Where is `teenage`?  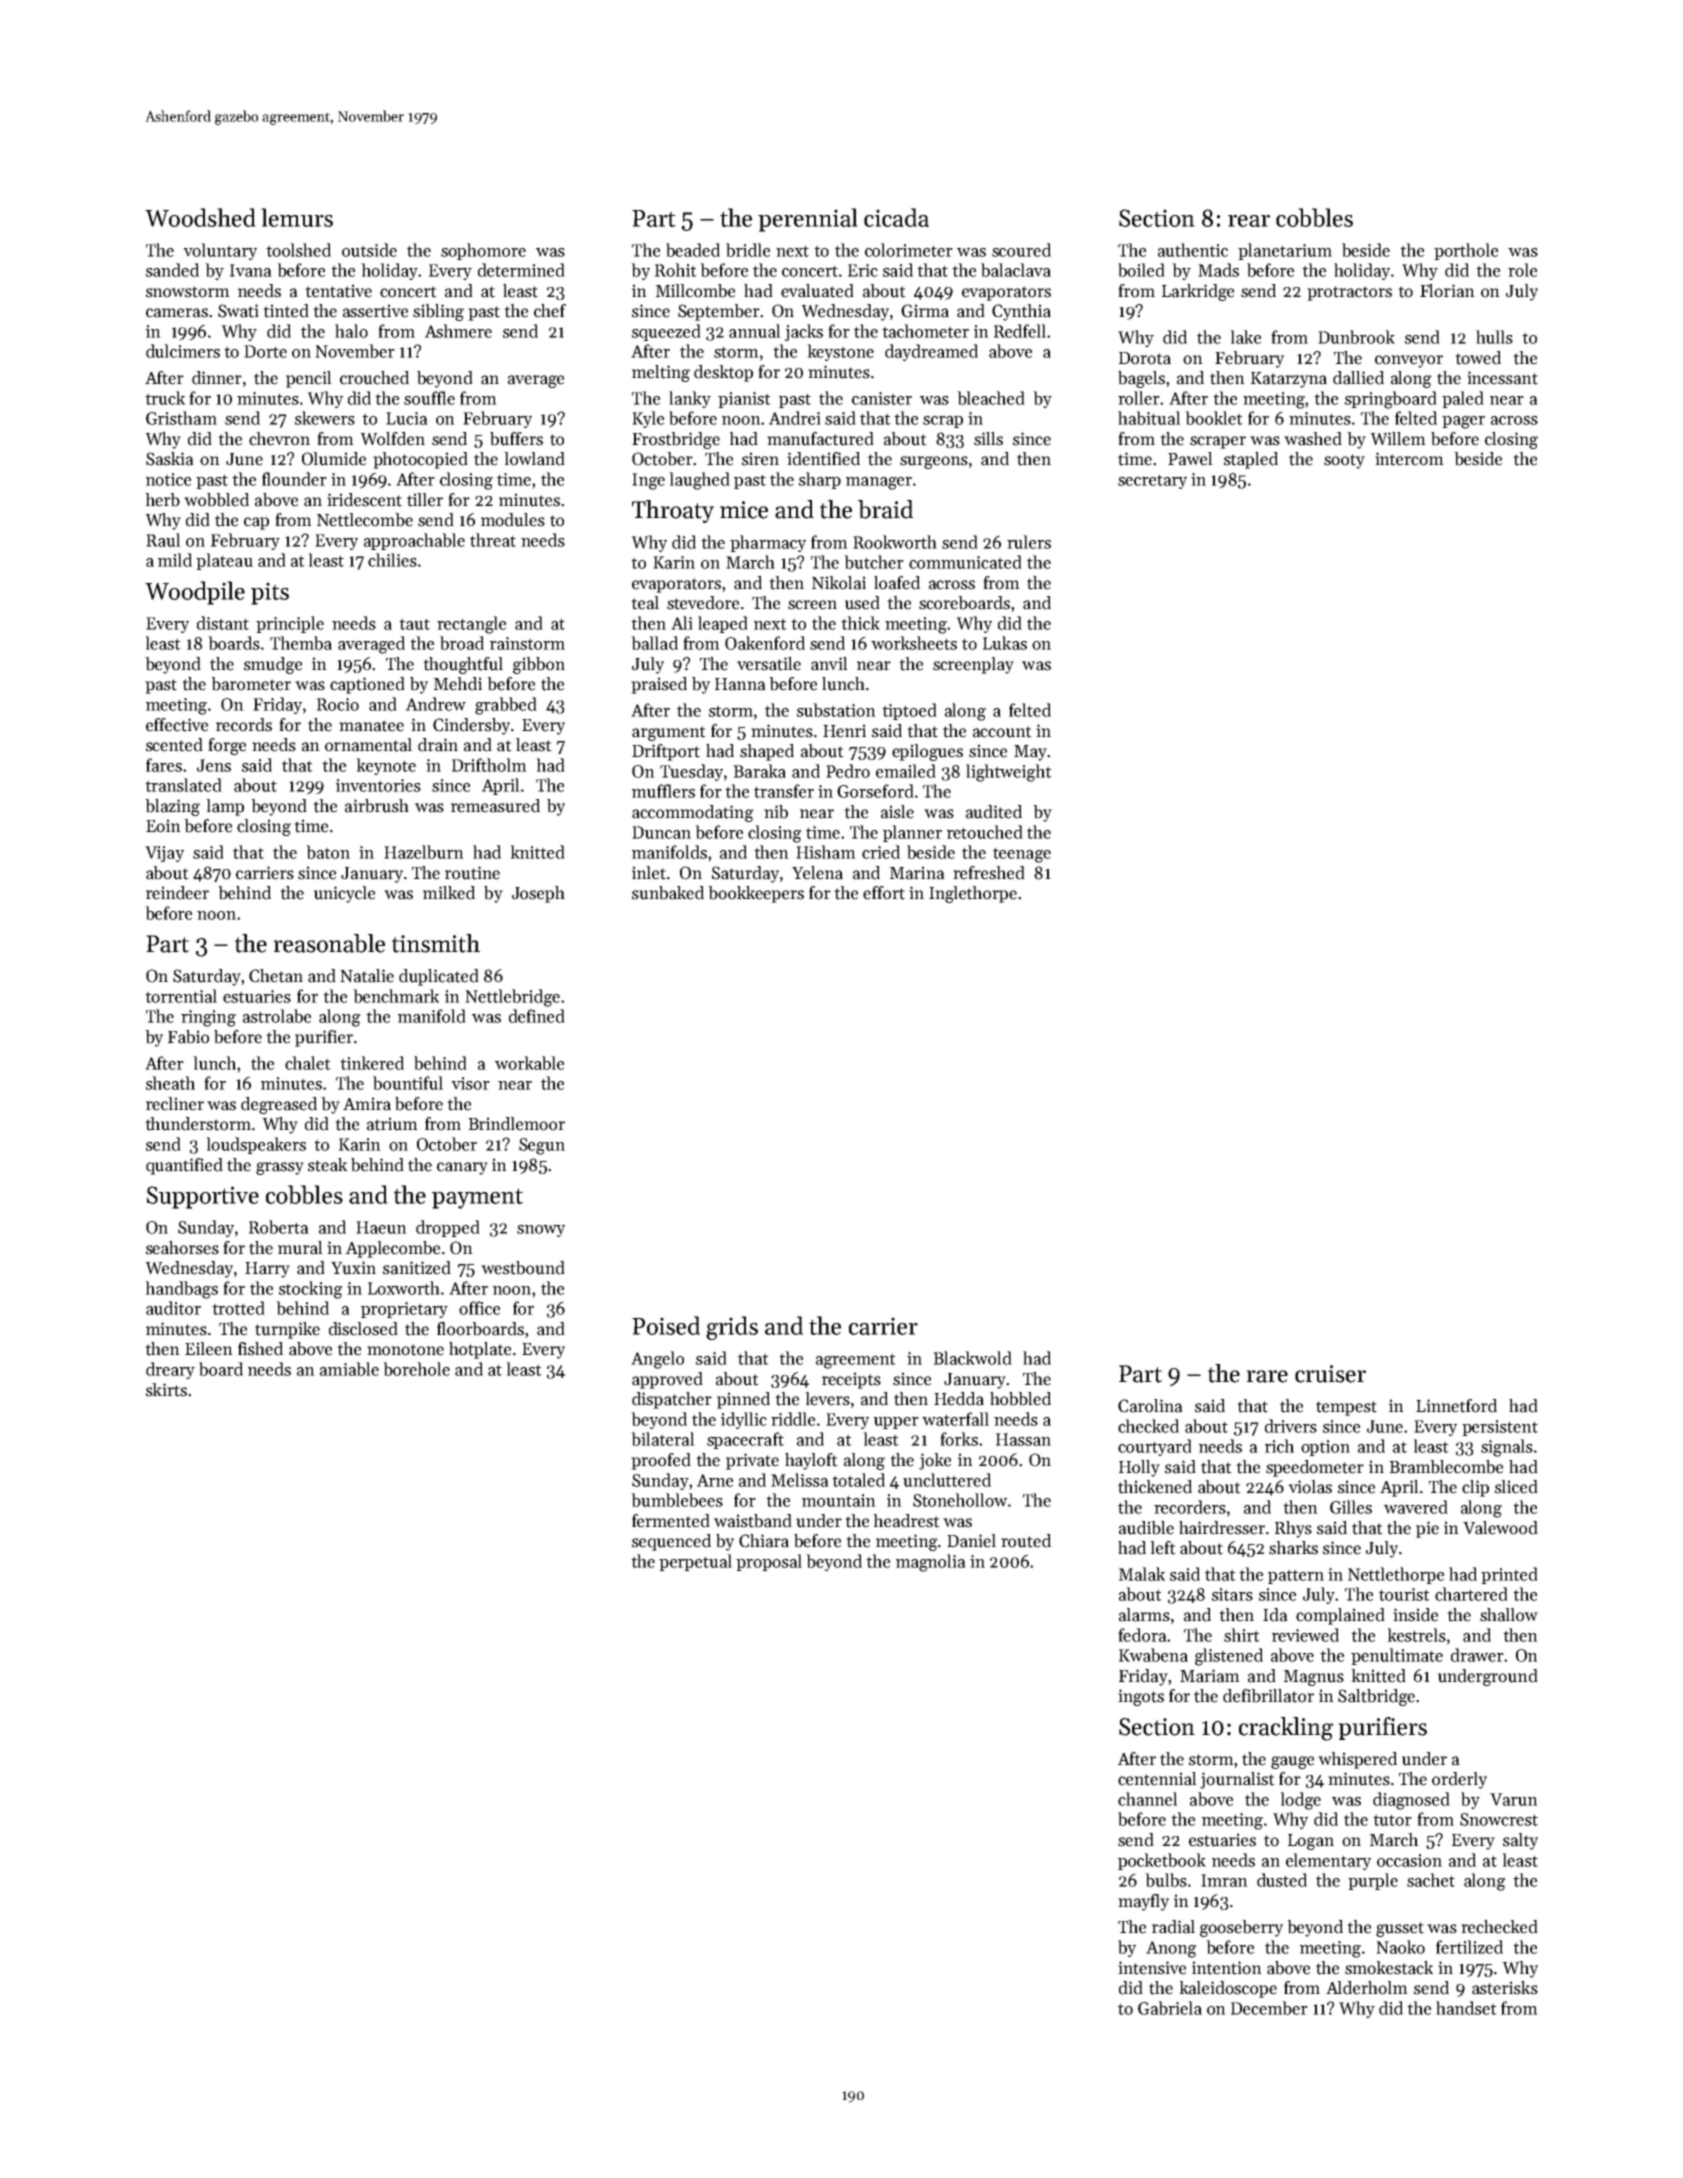 teenage is located at coordinates (1022, 855).
